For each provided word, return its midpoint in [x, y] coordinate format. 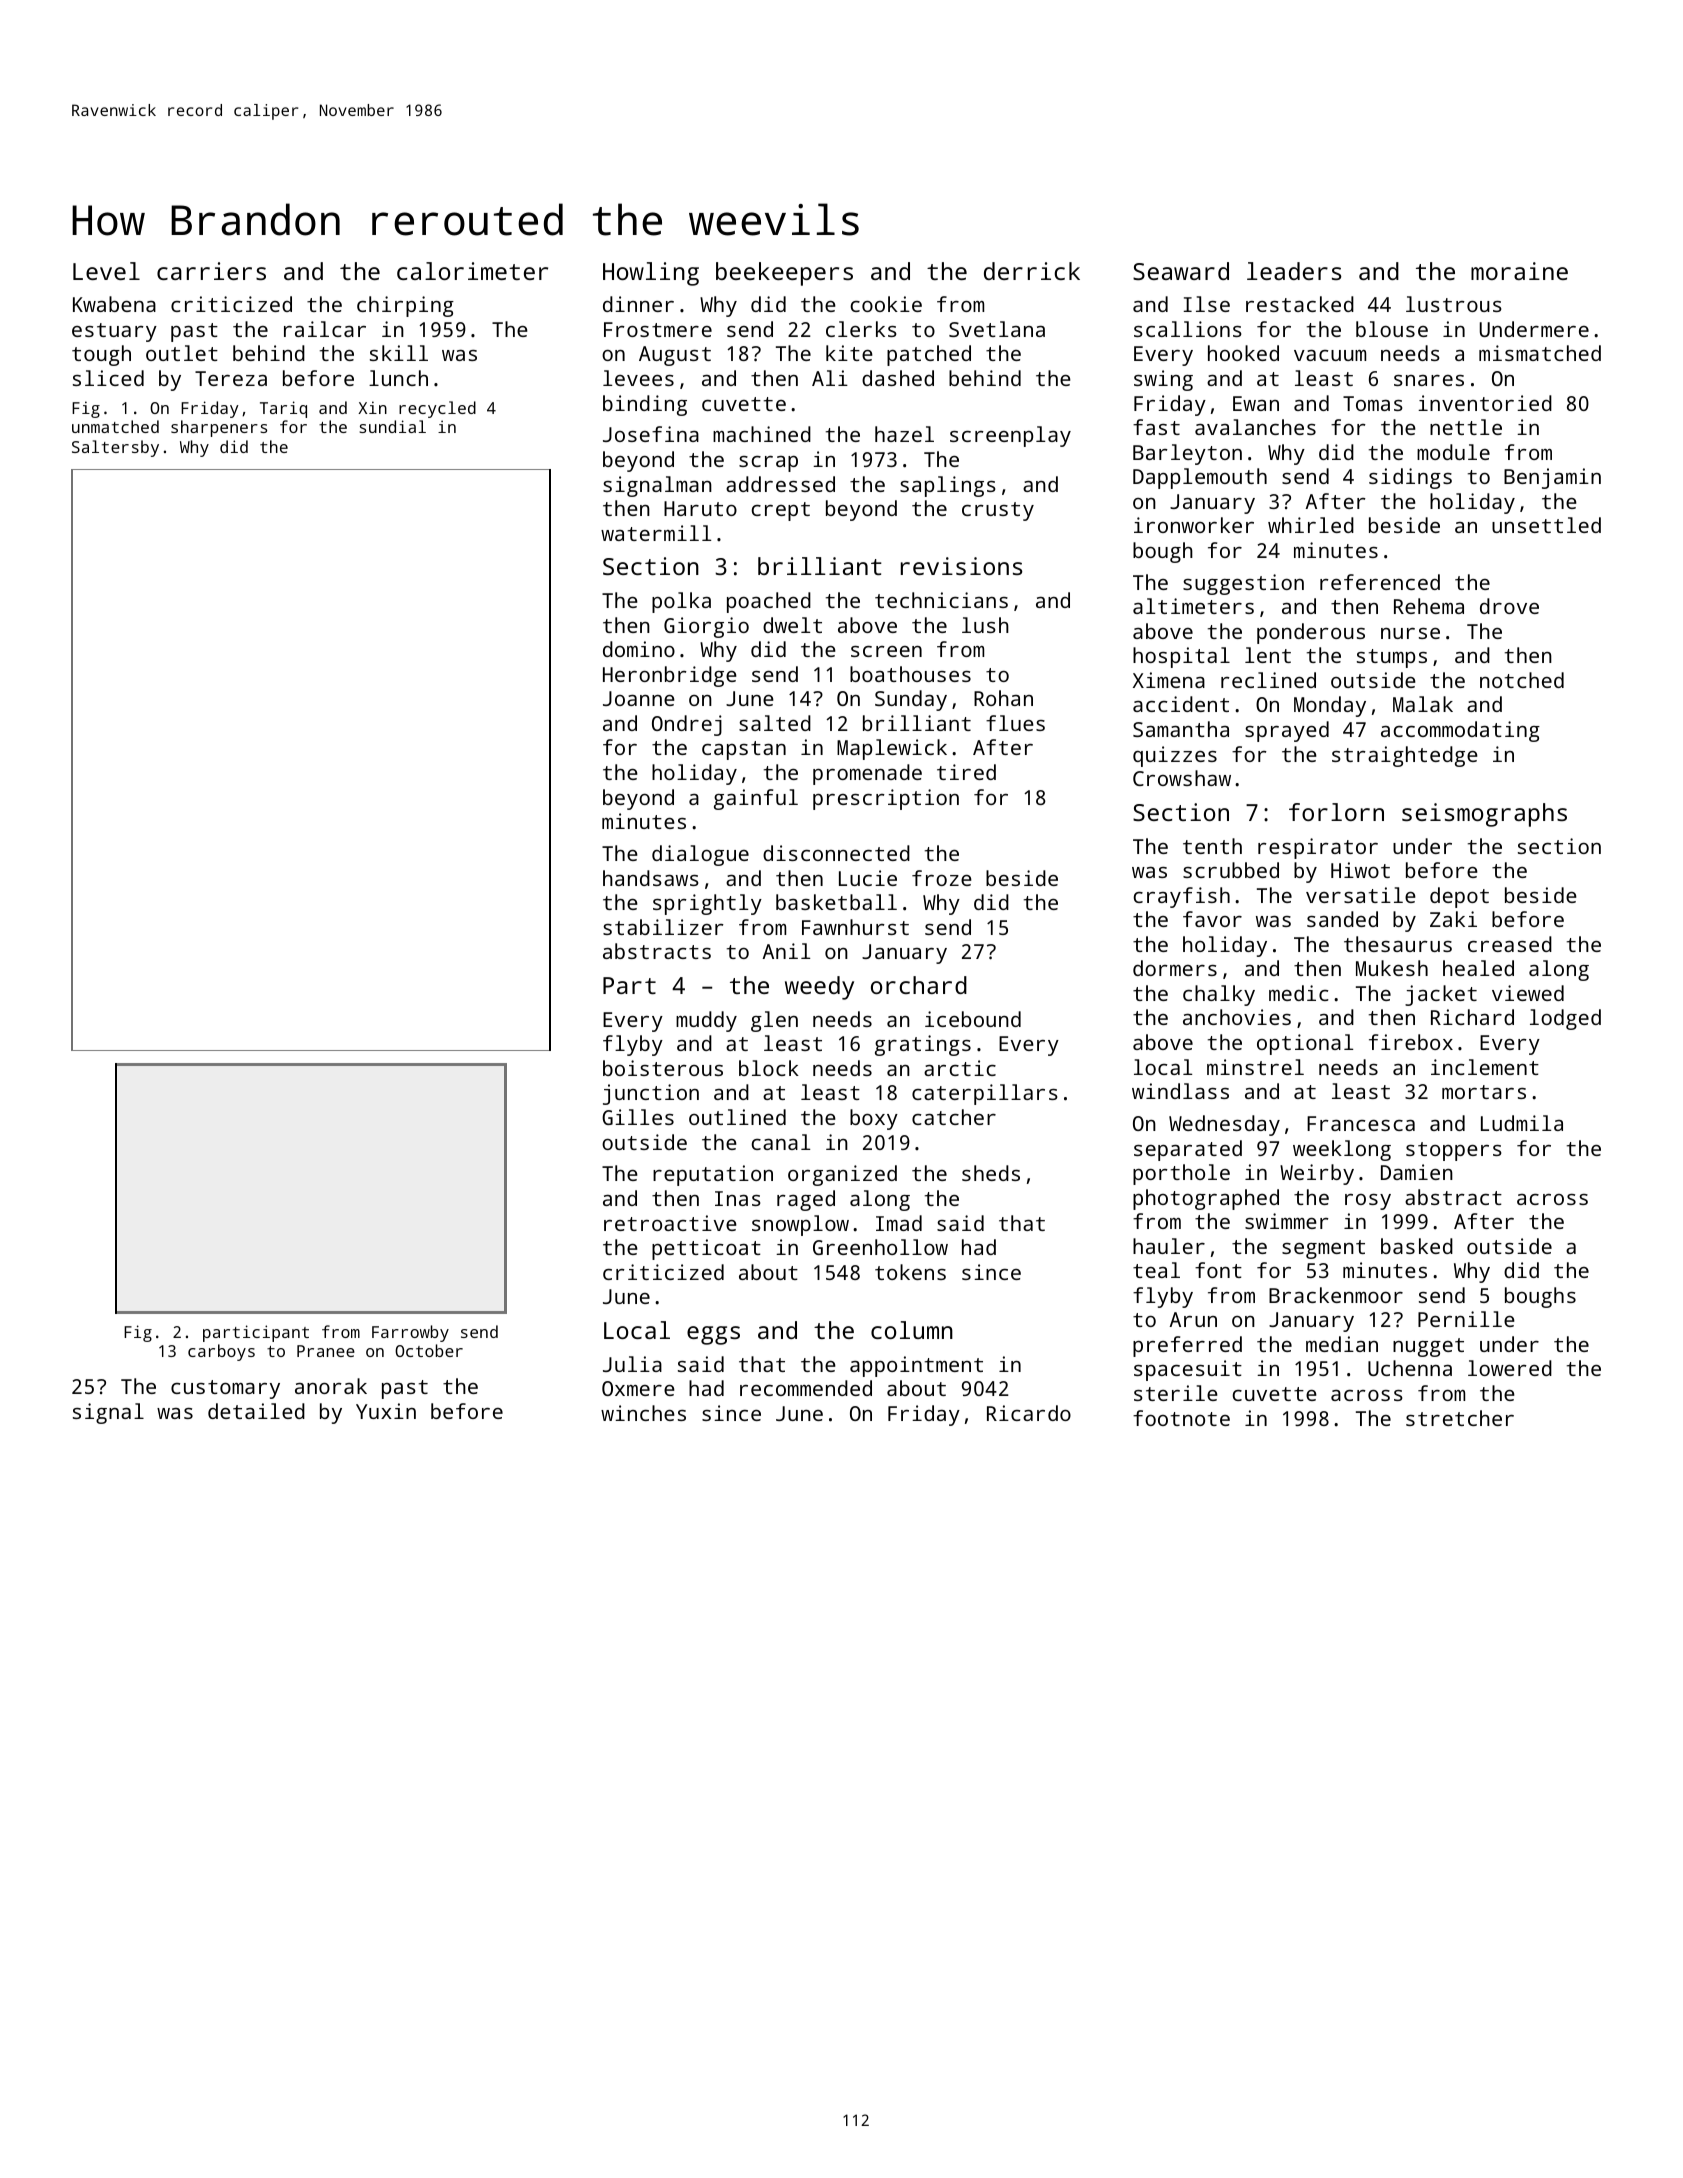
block [769, 1068]
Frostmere [658, 329]
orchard [919, 985]
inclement [1485, 1067]
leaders [1294, 271]
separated [1188, 1150]
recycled [437, 409]
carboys [221, 1352]
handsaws [651, 878]
